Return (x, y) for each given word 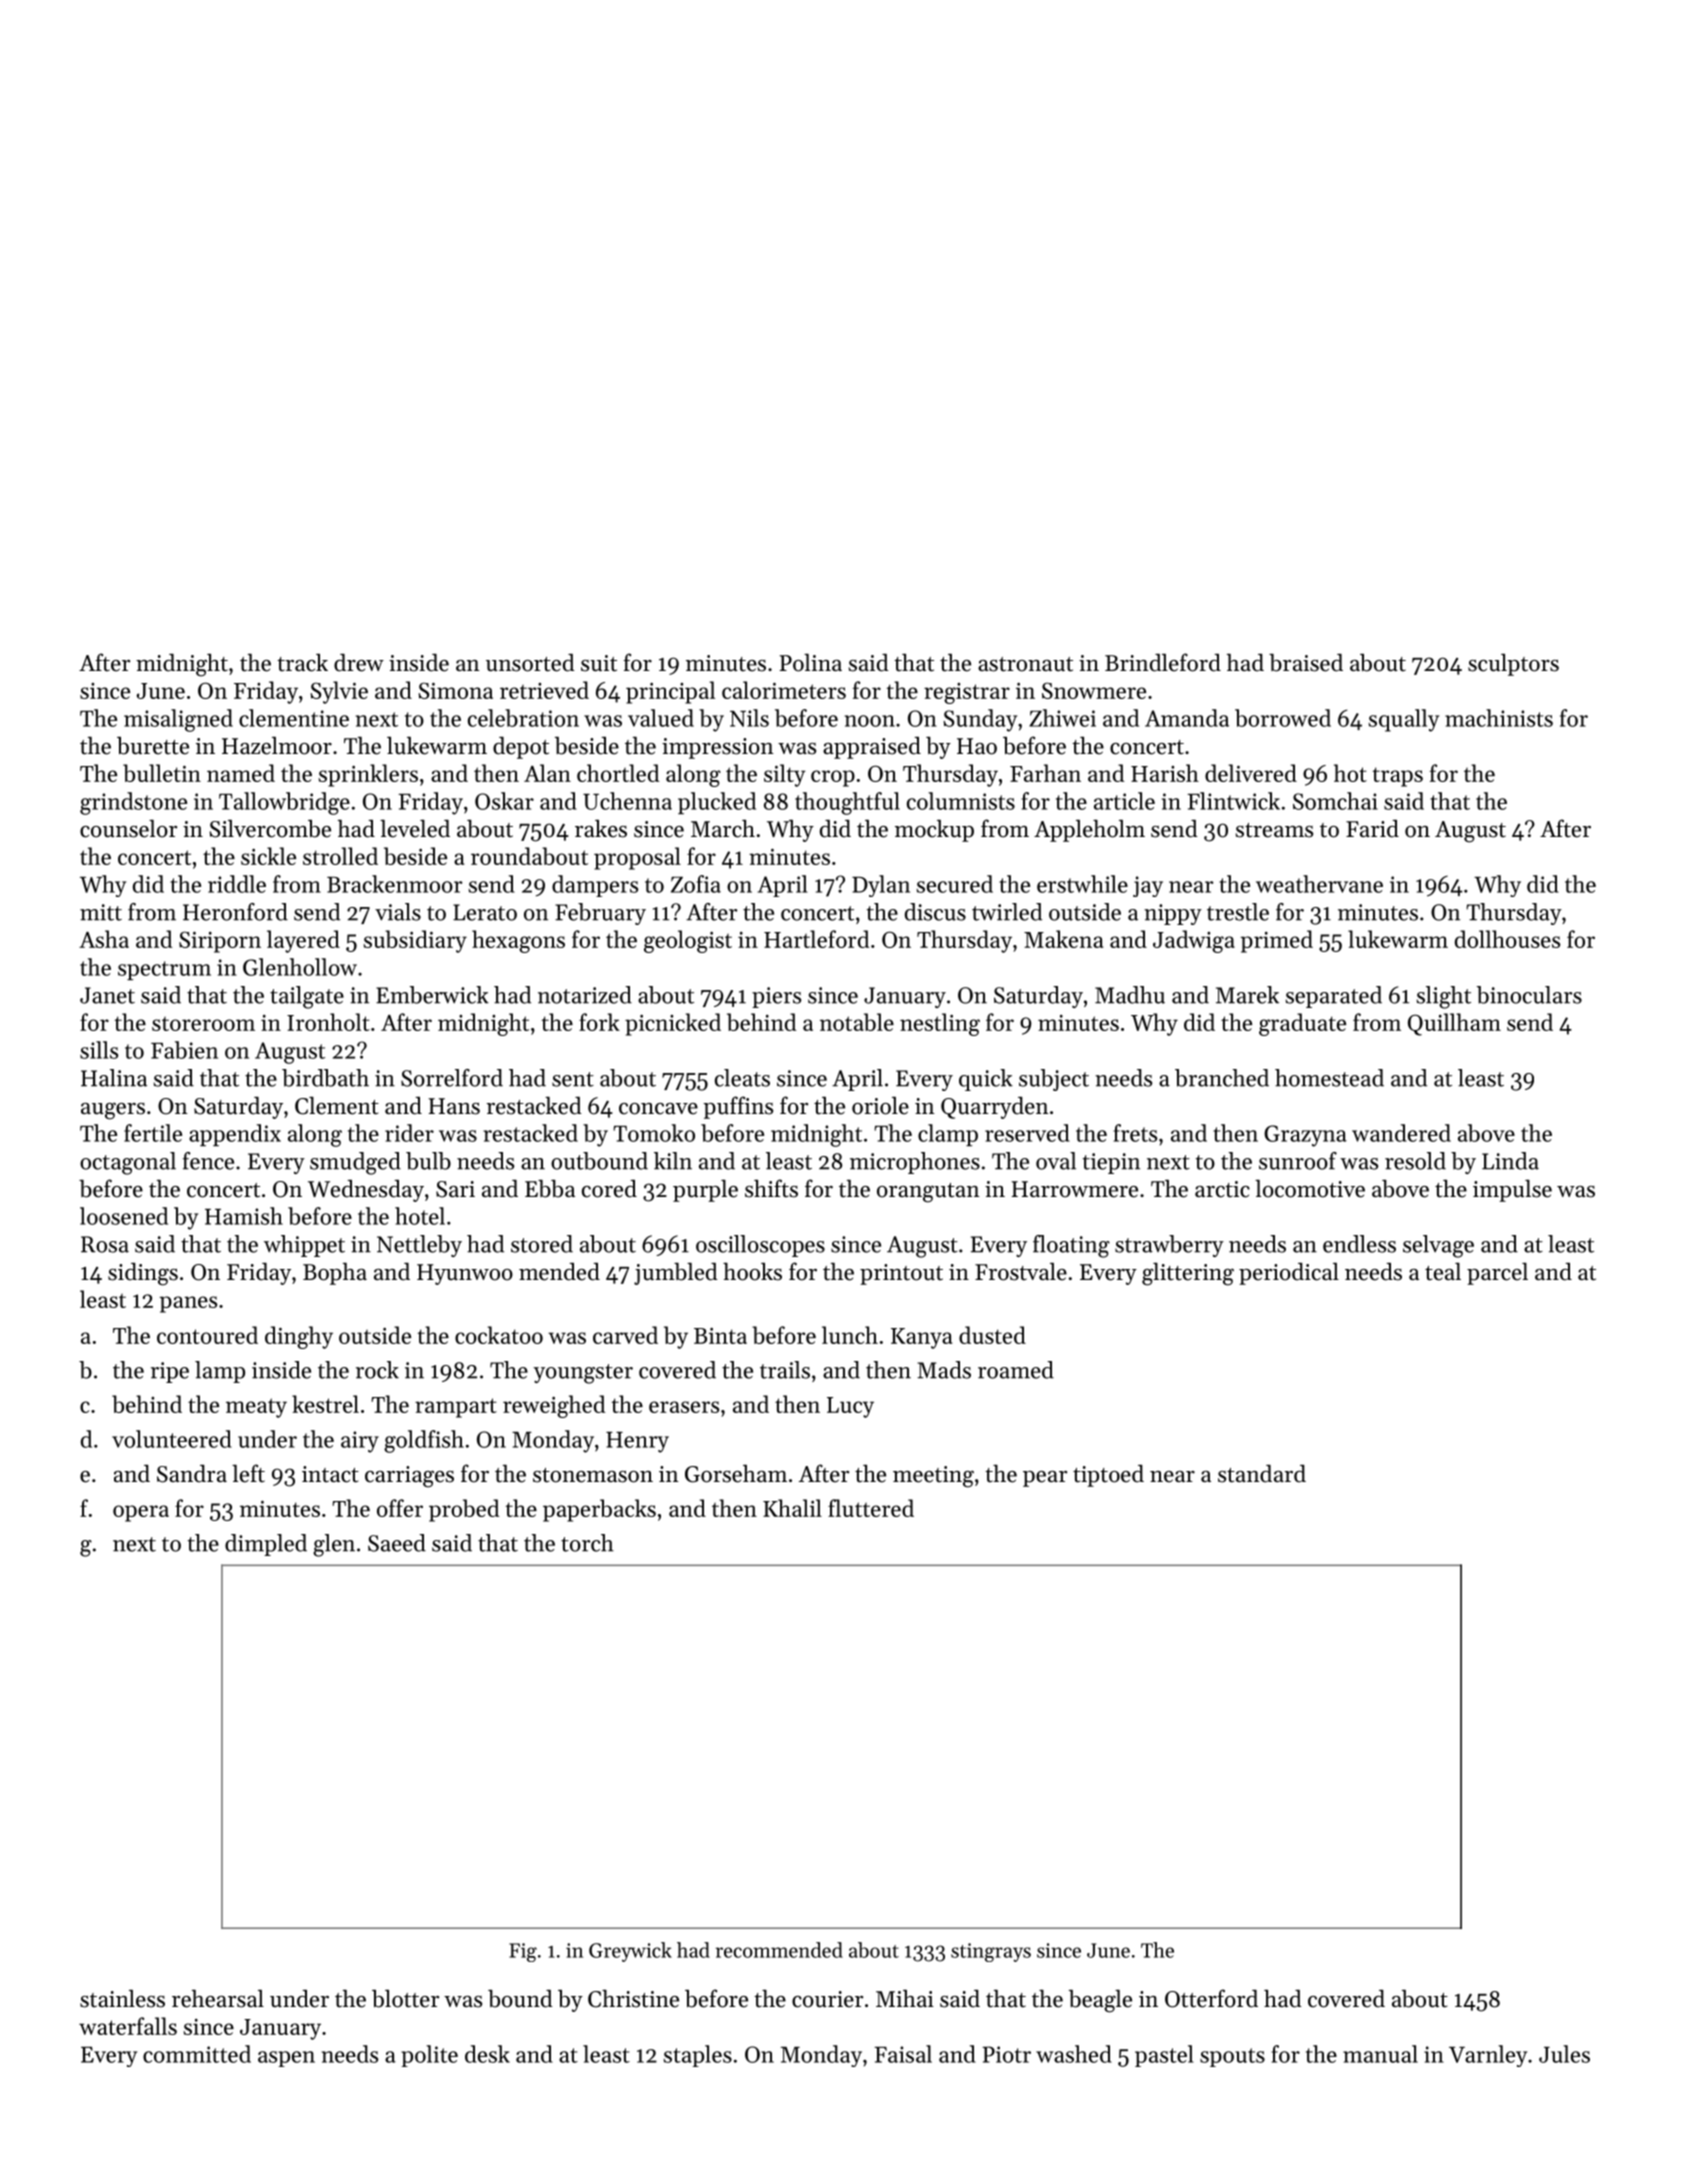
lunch (850, 1335)
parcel (1497, 1273)
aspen (286, 2059)
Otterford (1211, 1998)
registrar (967, 693)
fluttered (871, 1508)
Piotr (1006, 2054)
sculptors (1513, 665)
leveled (415, 828)
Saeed (397, 1543)
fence (208, 1161)
